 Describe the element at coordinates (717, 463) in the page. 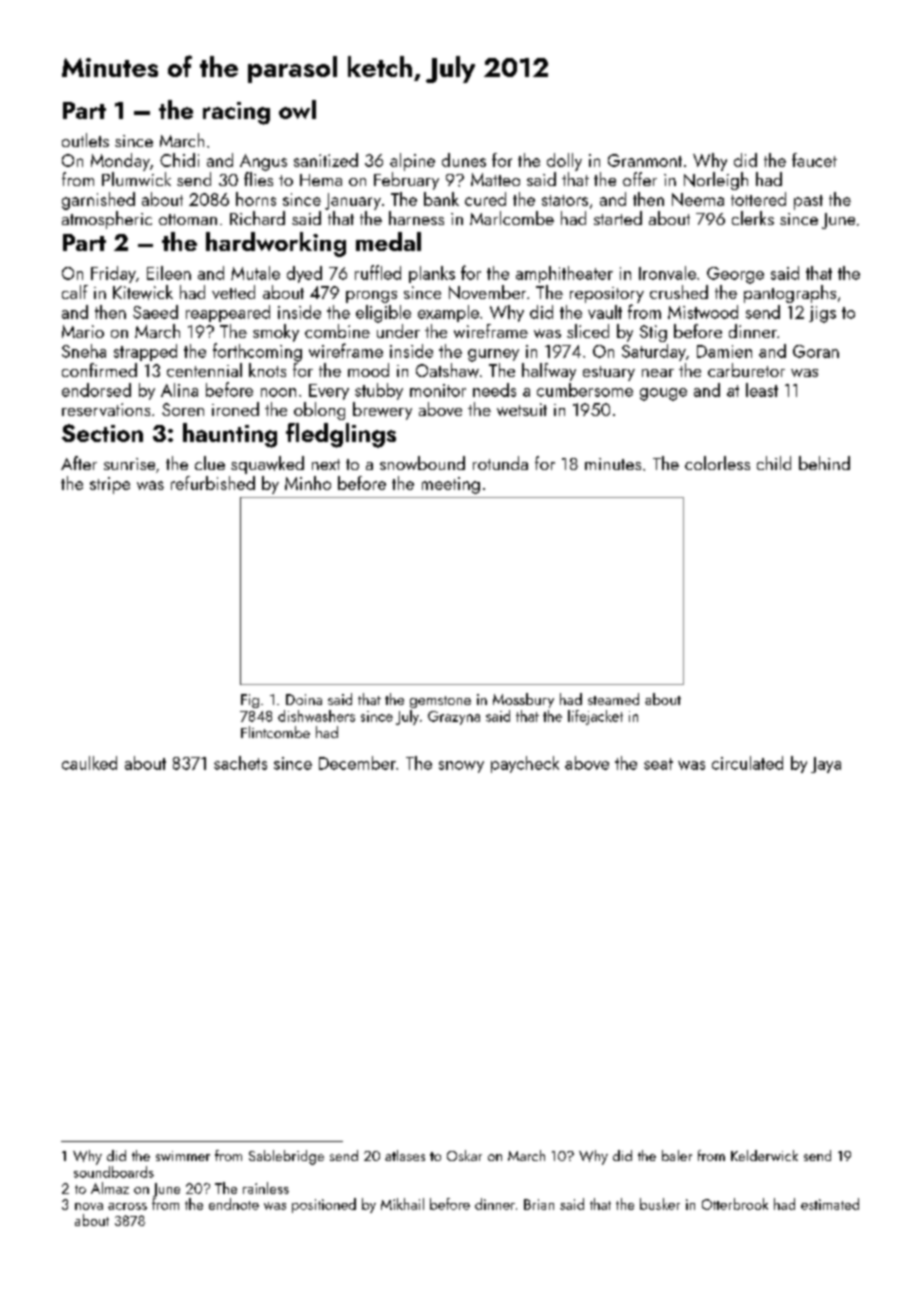

I see `colorless` at that location.
